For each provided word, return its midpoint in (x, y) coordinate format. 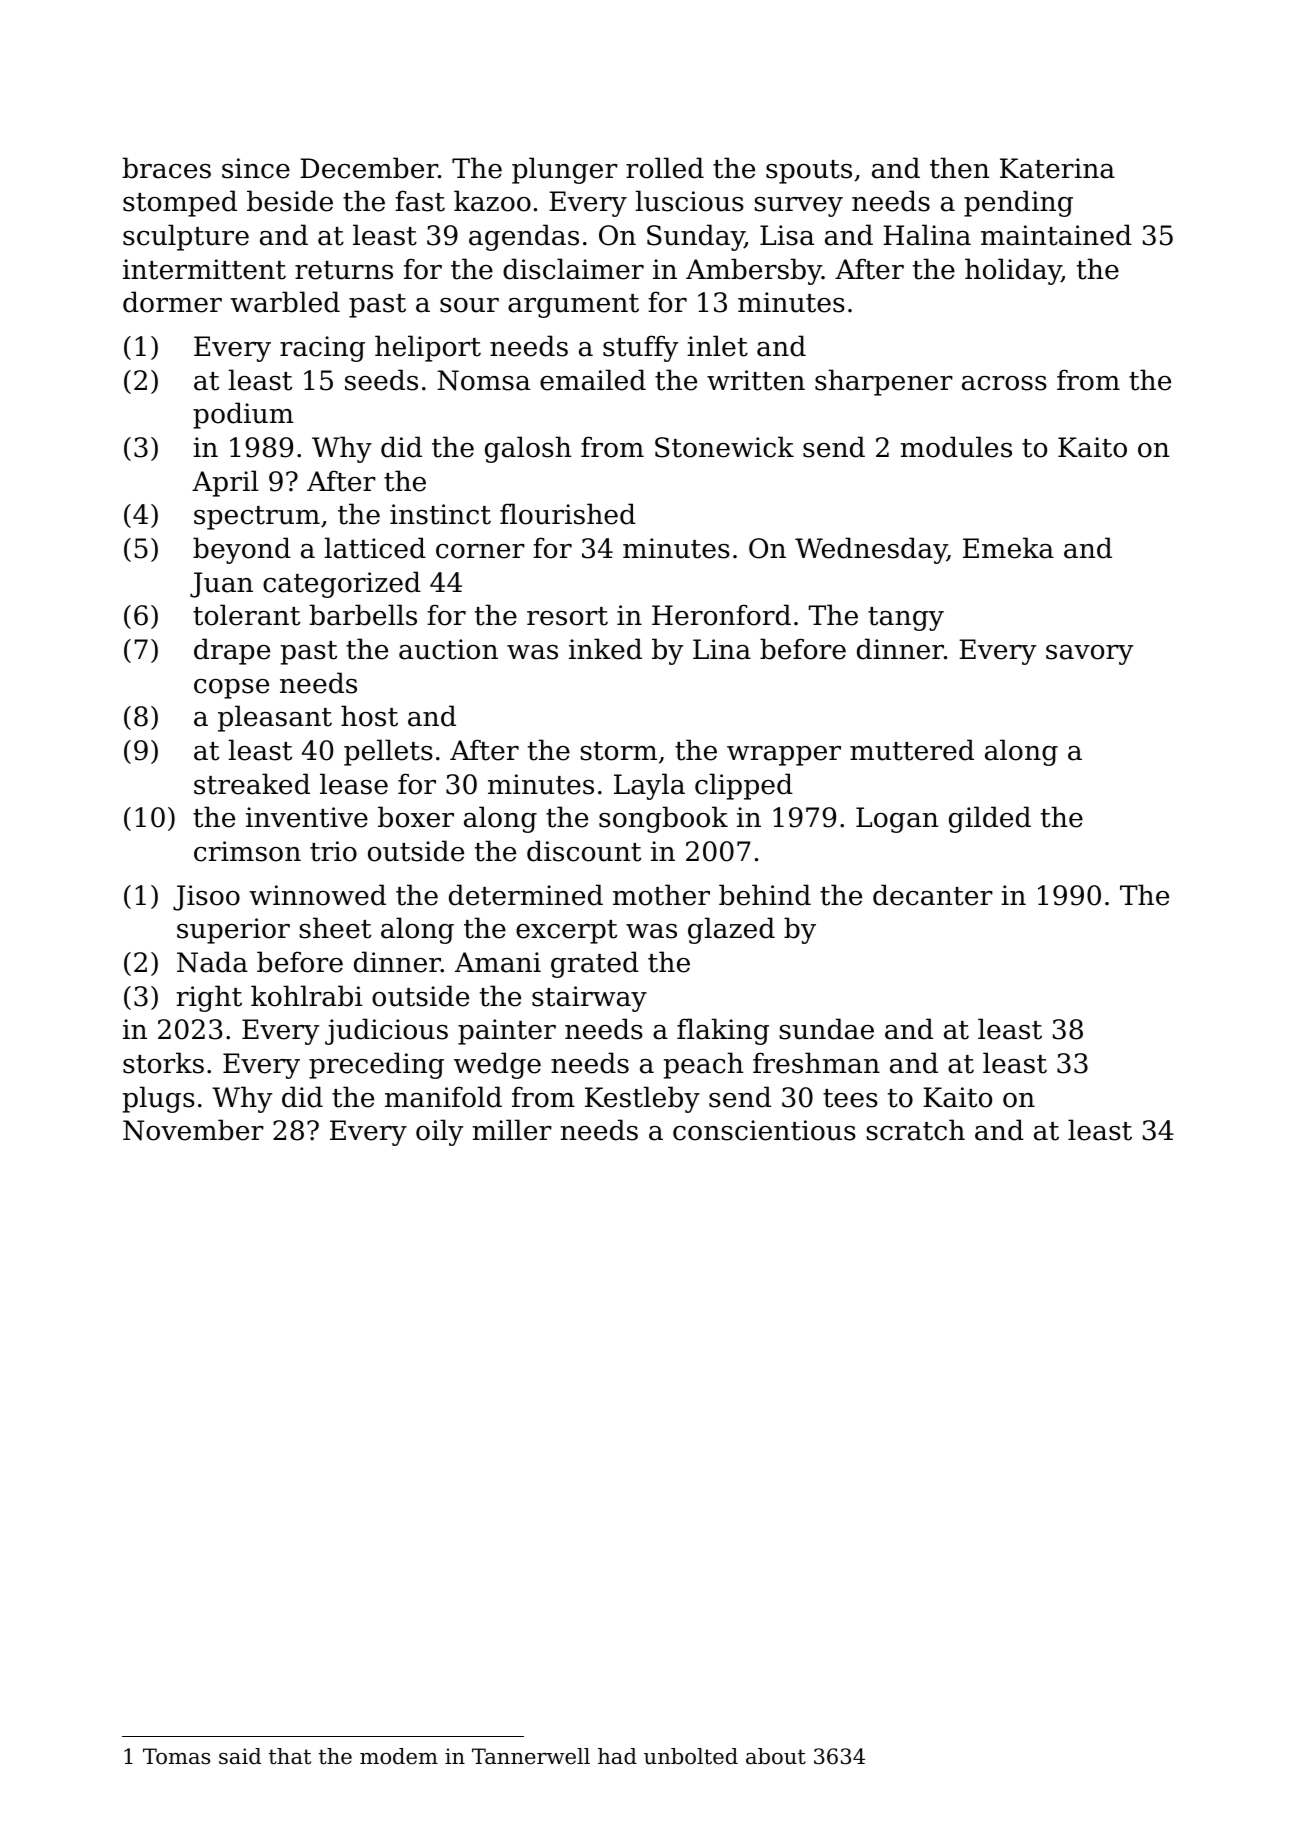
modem (399, 1756)
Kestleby (642, 1099)
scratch (915, 1130)
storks (163, 1063)
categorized (342, 584)
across (1004, 383)
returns (344, 270)
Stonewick (724, 447)
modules (956, 447)
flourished (568, 514)
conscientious (764, 1130)
